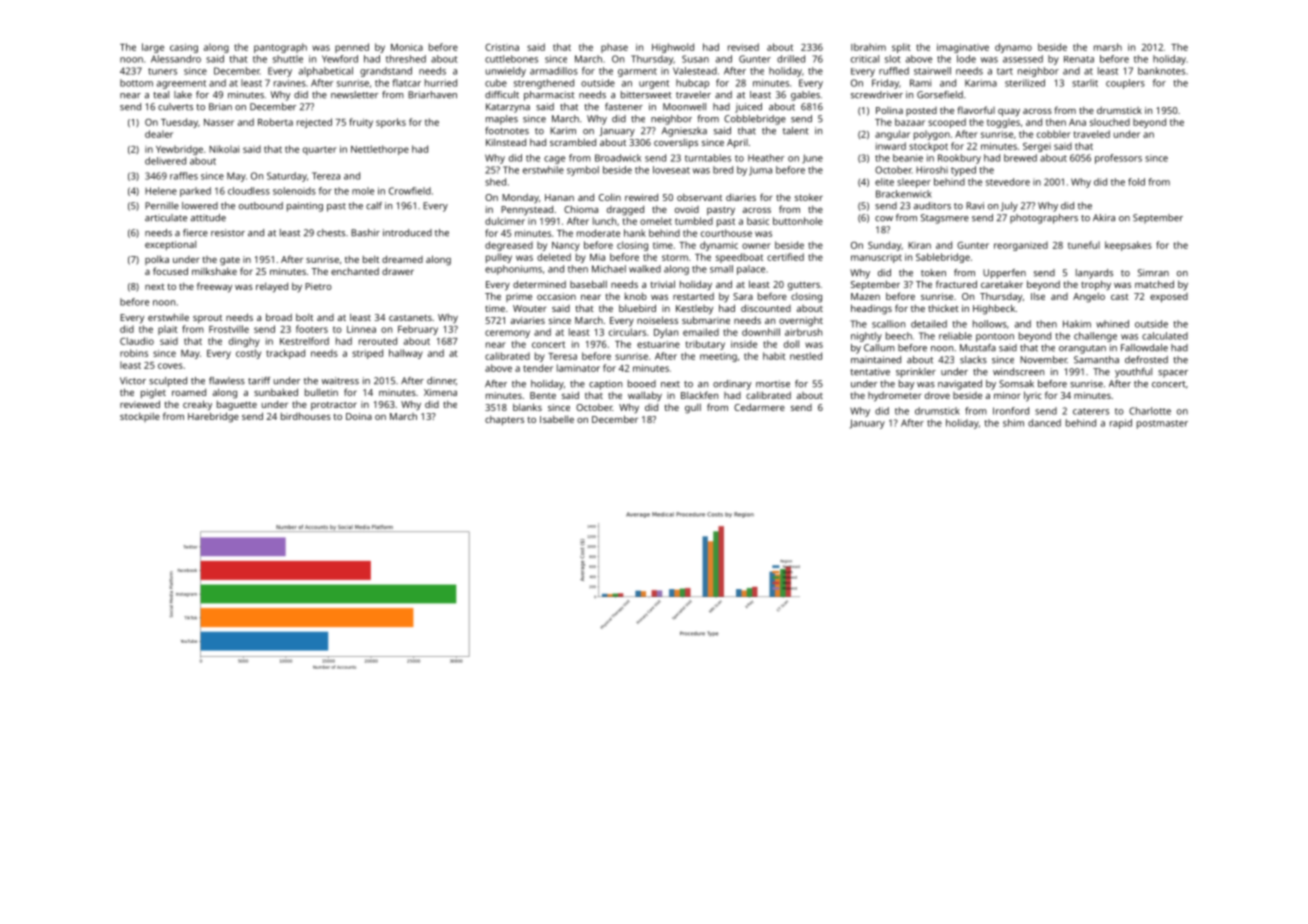 Image resolution: width=1308 pixels, height=924 pixels. Describe the element at coordinates (1118, 159) in the screenshot. I see `professors` at that location.
